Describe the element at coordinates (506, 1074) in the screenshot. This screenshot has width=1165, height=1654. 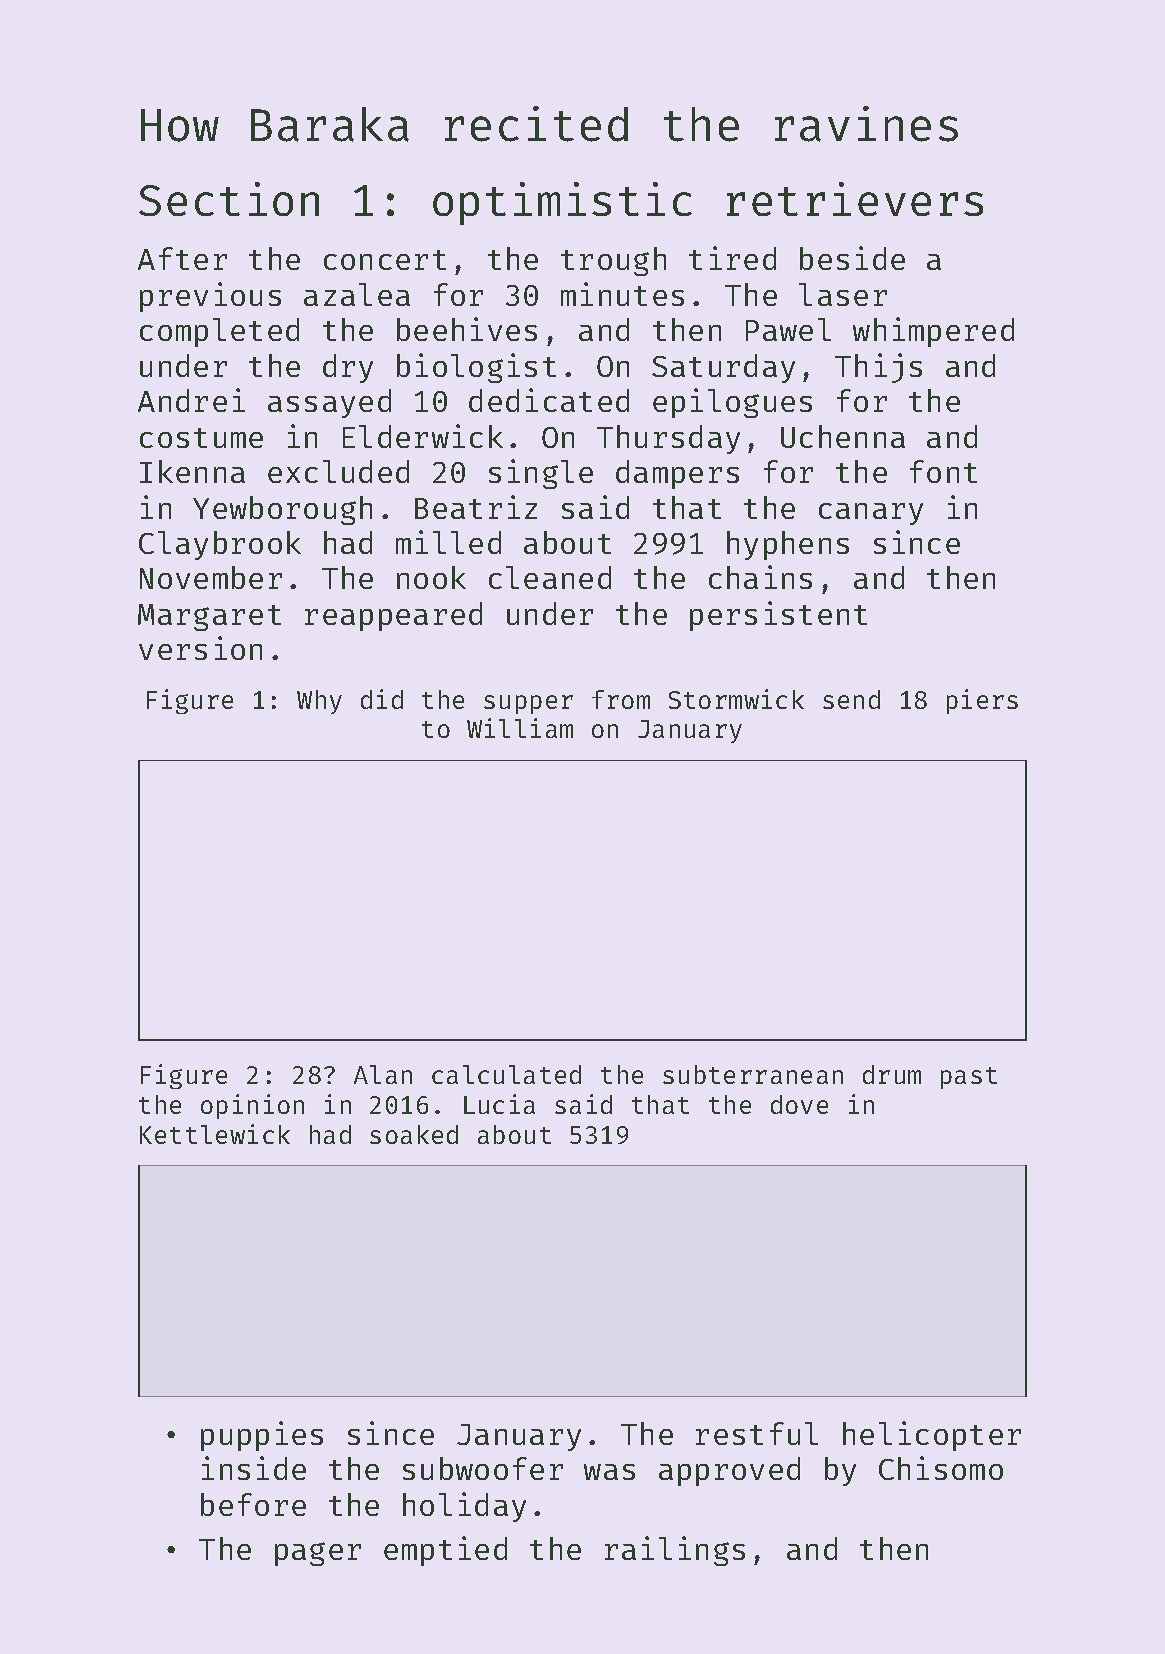
I see `calculated` at that location.
